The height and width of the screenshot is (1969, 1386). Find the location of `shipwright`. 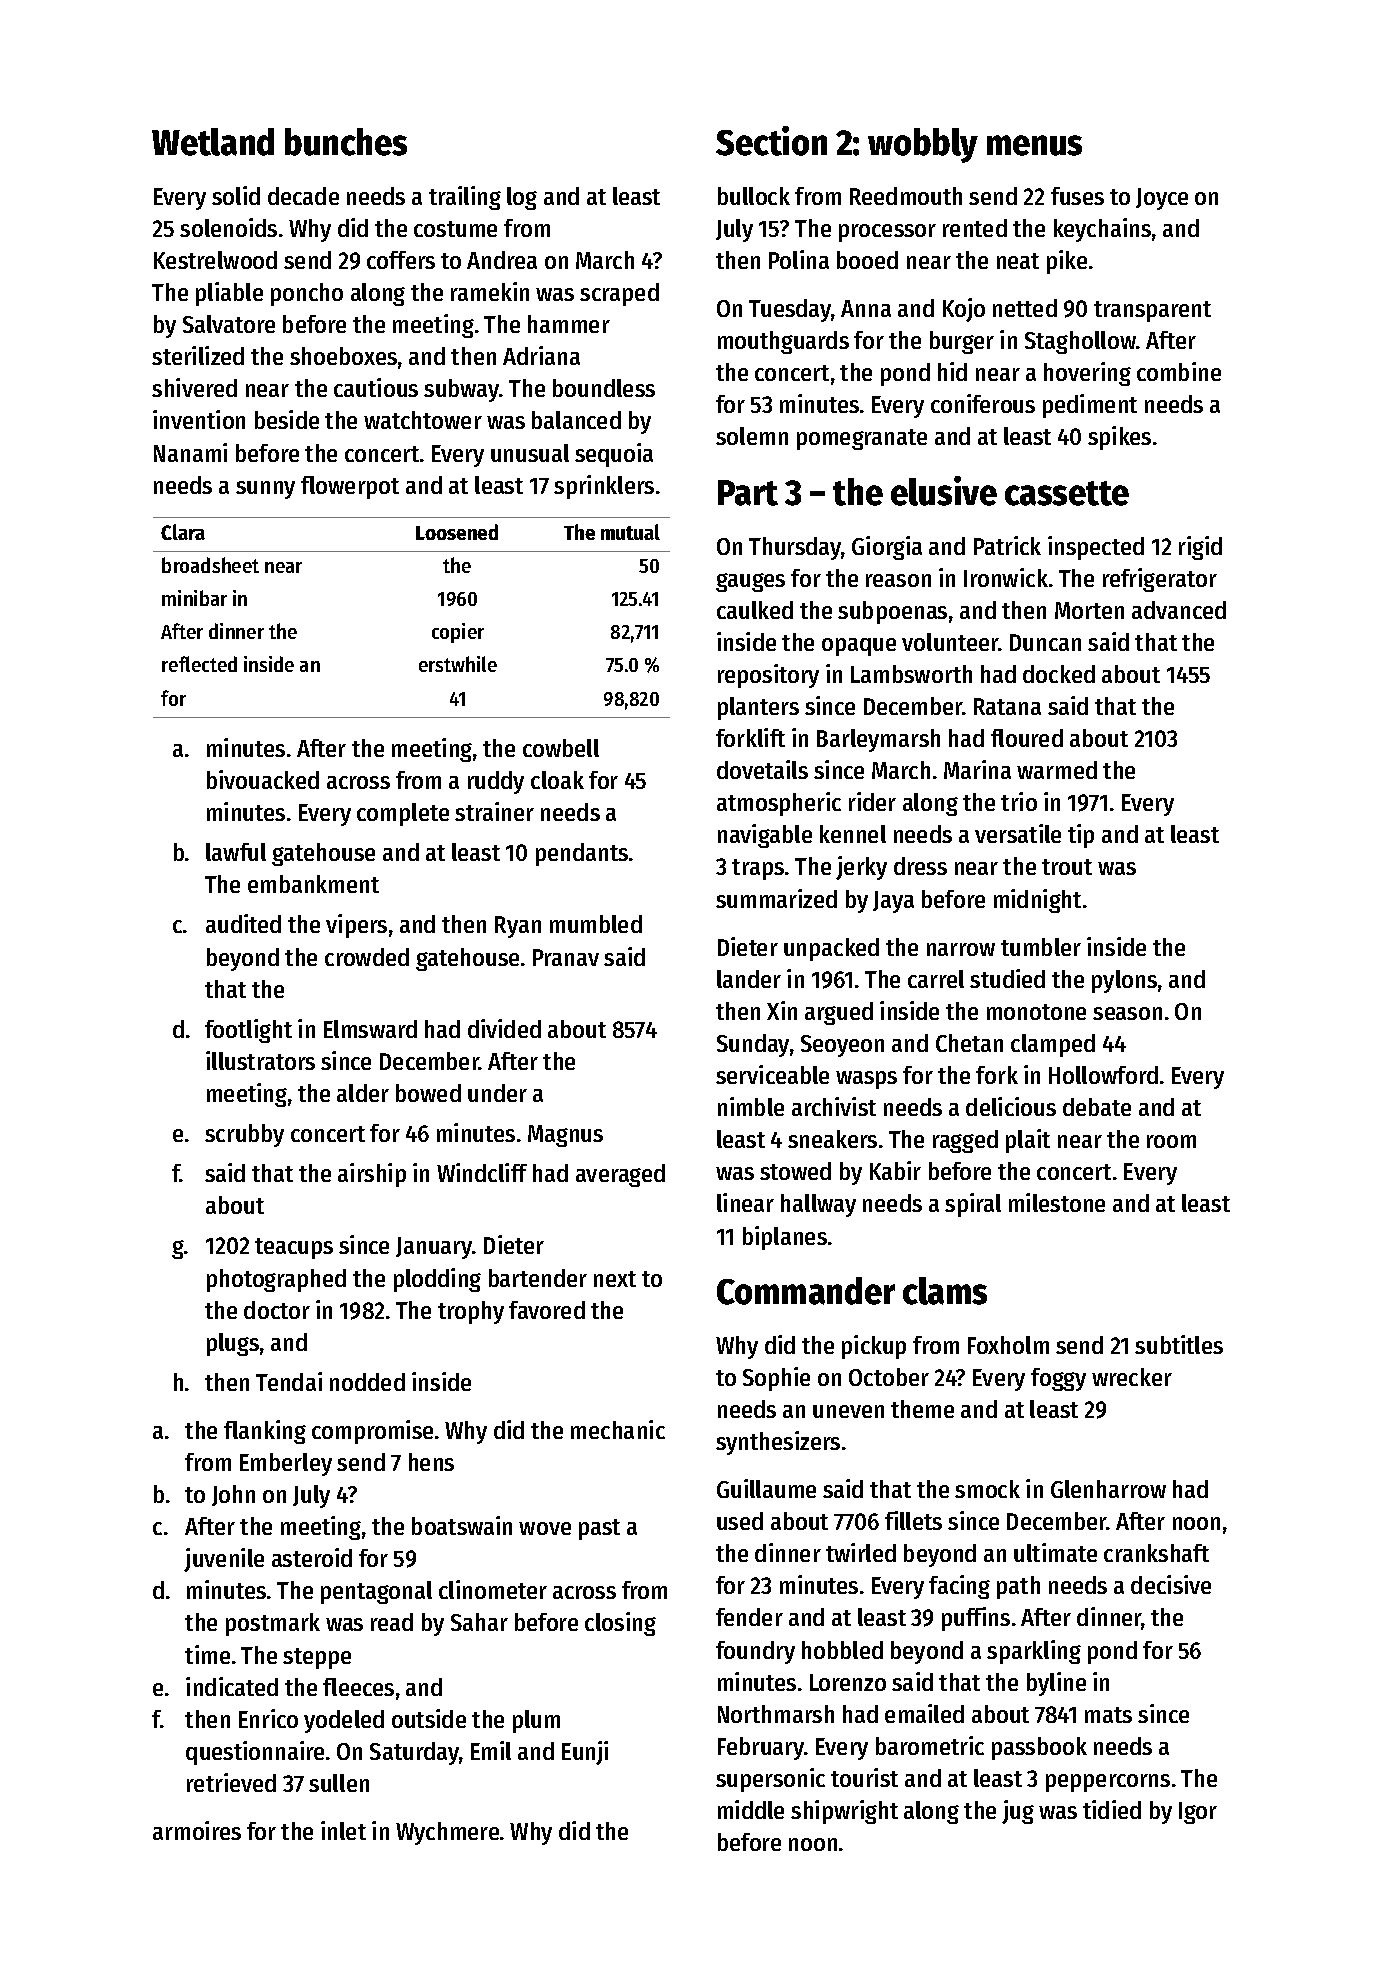

shipwright is located at coordinates (844, 1812).
